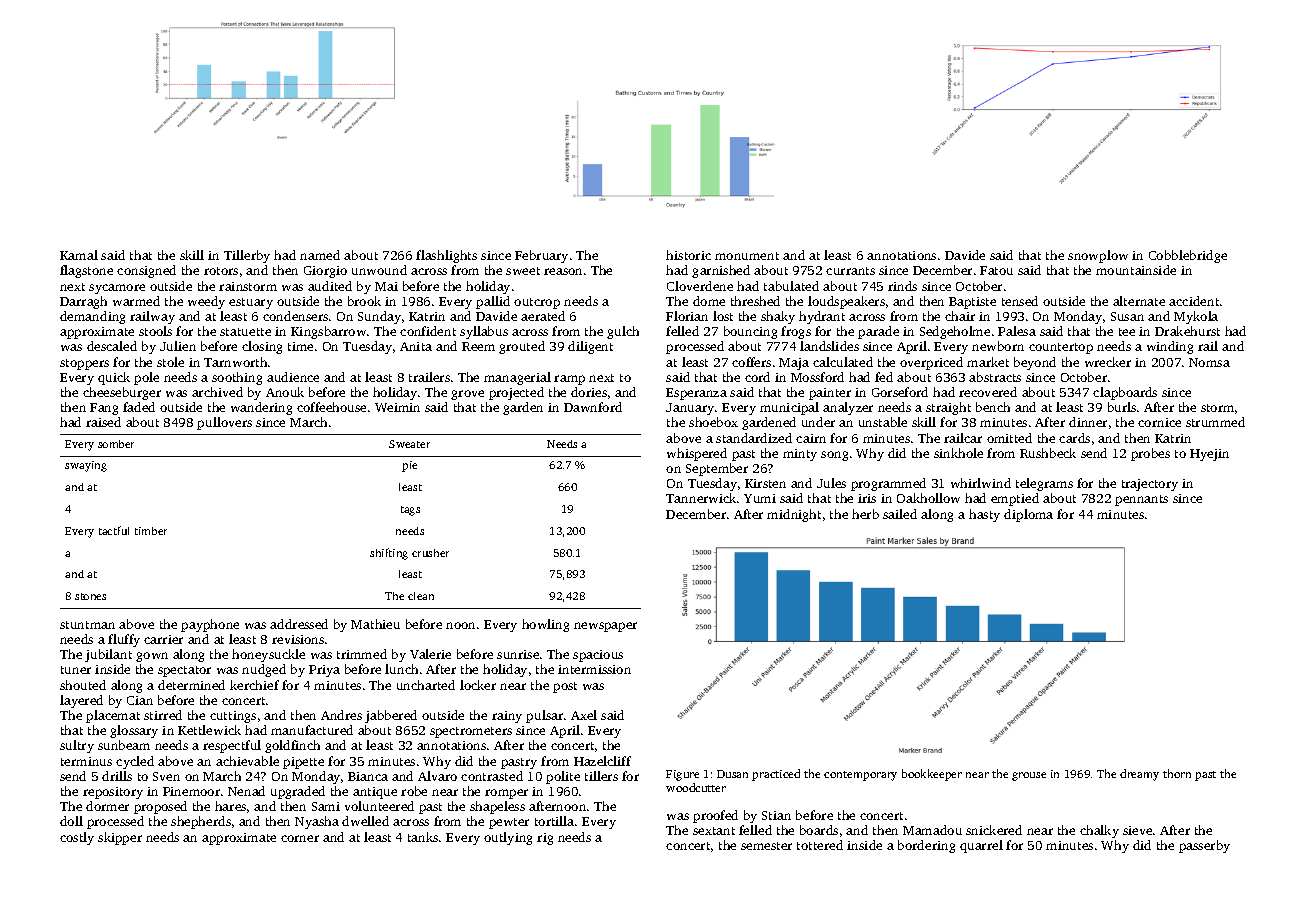 This screenshot has width=1308, height=924. Describe the element at coordinates (92, 317) in the screenshot. I see `demanding` at that location.
